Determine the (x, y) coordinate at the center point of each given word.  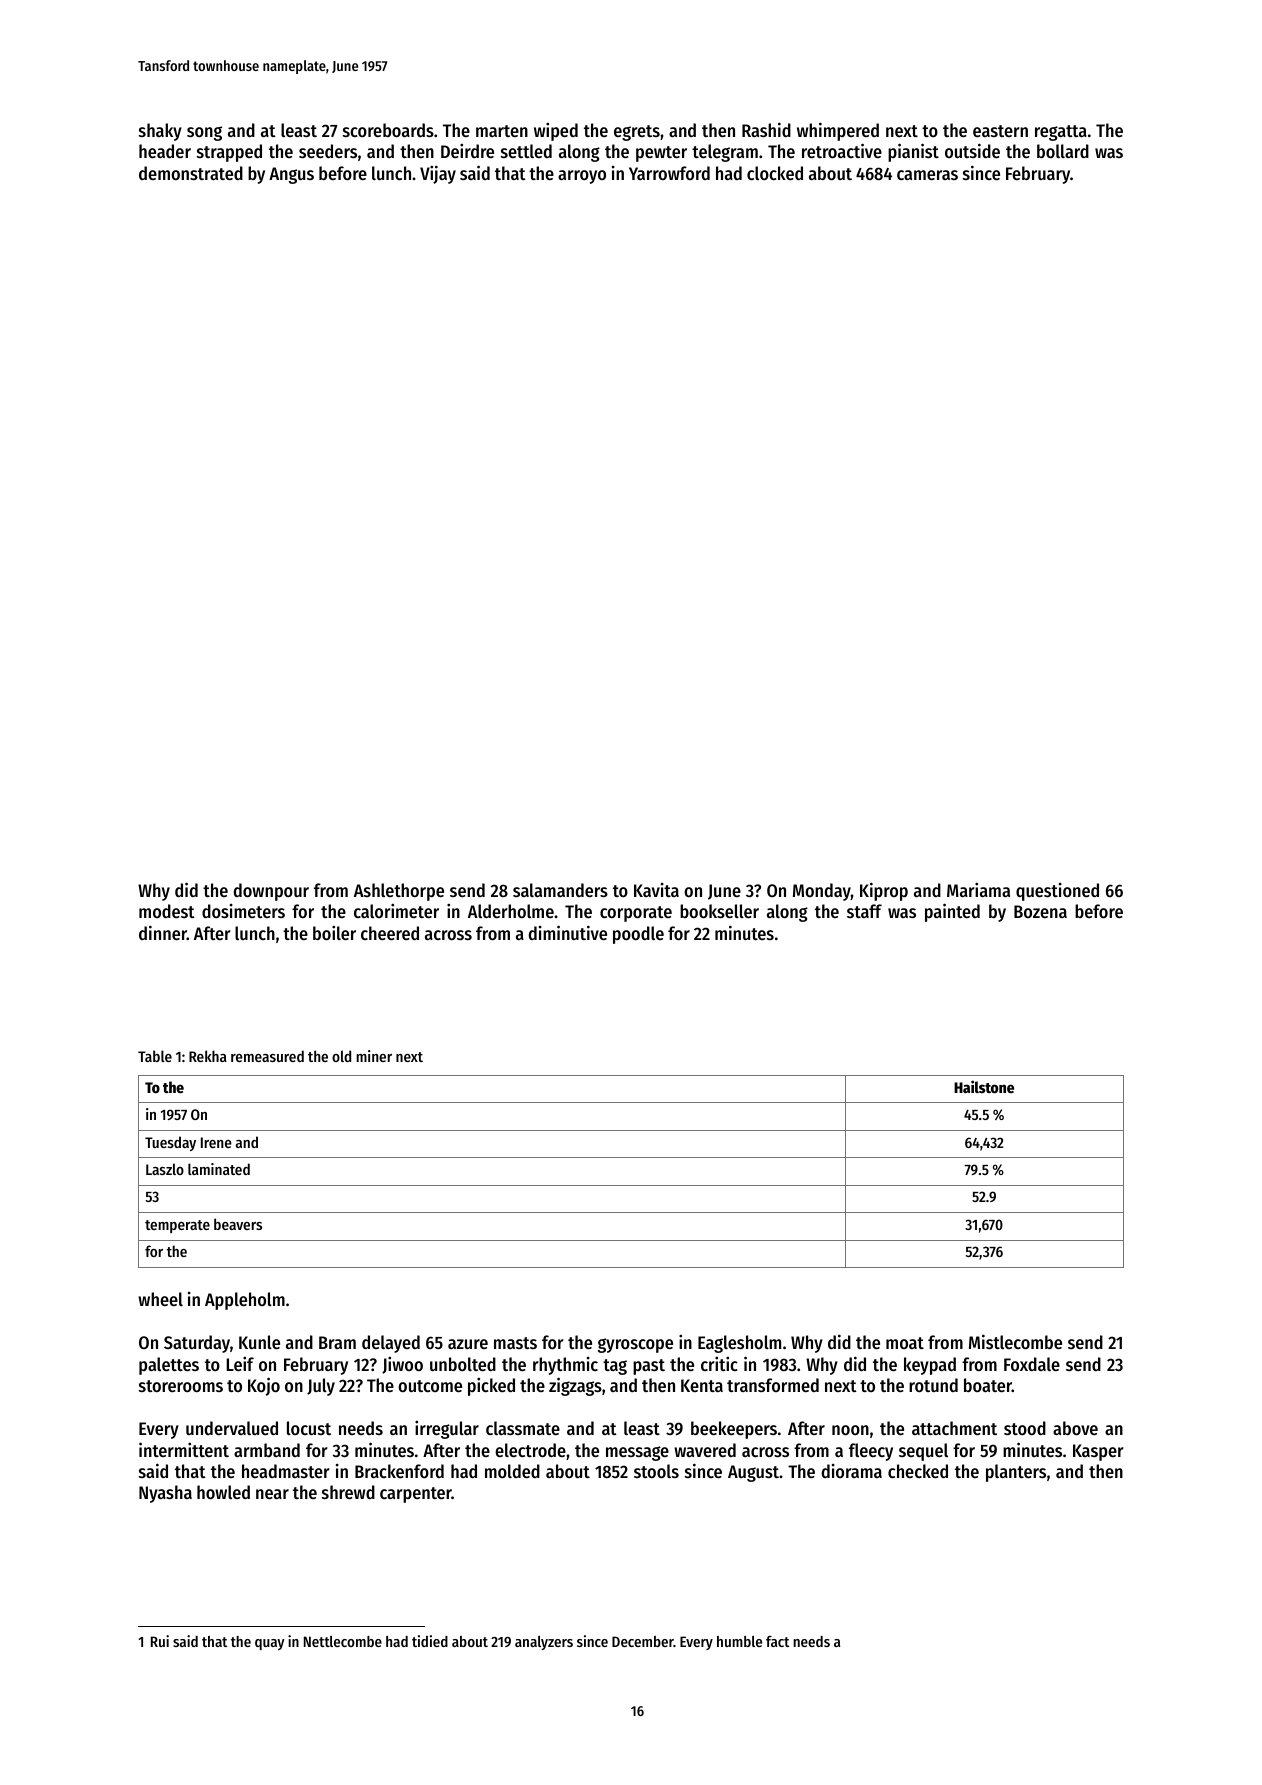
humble (739, 1641)
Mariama (978, 890)
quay (269, 1644)
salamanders (560, 890)
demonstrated (191, 173)
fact (777, 1641)
